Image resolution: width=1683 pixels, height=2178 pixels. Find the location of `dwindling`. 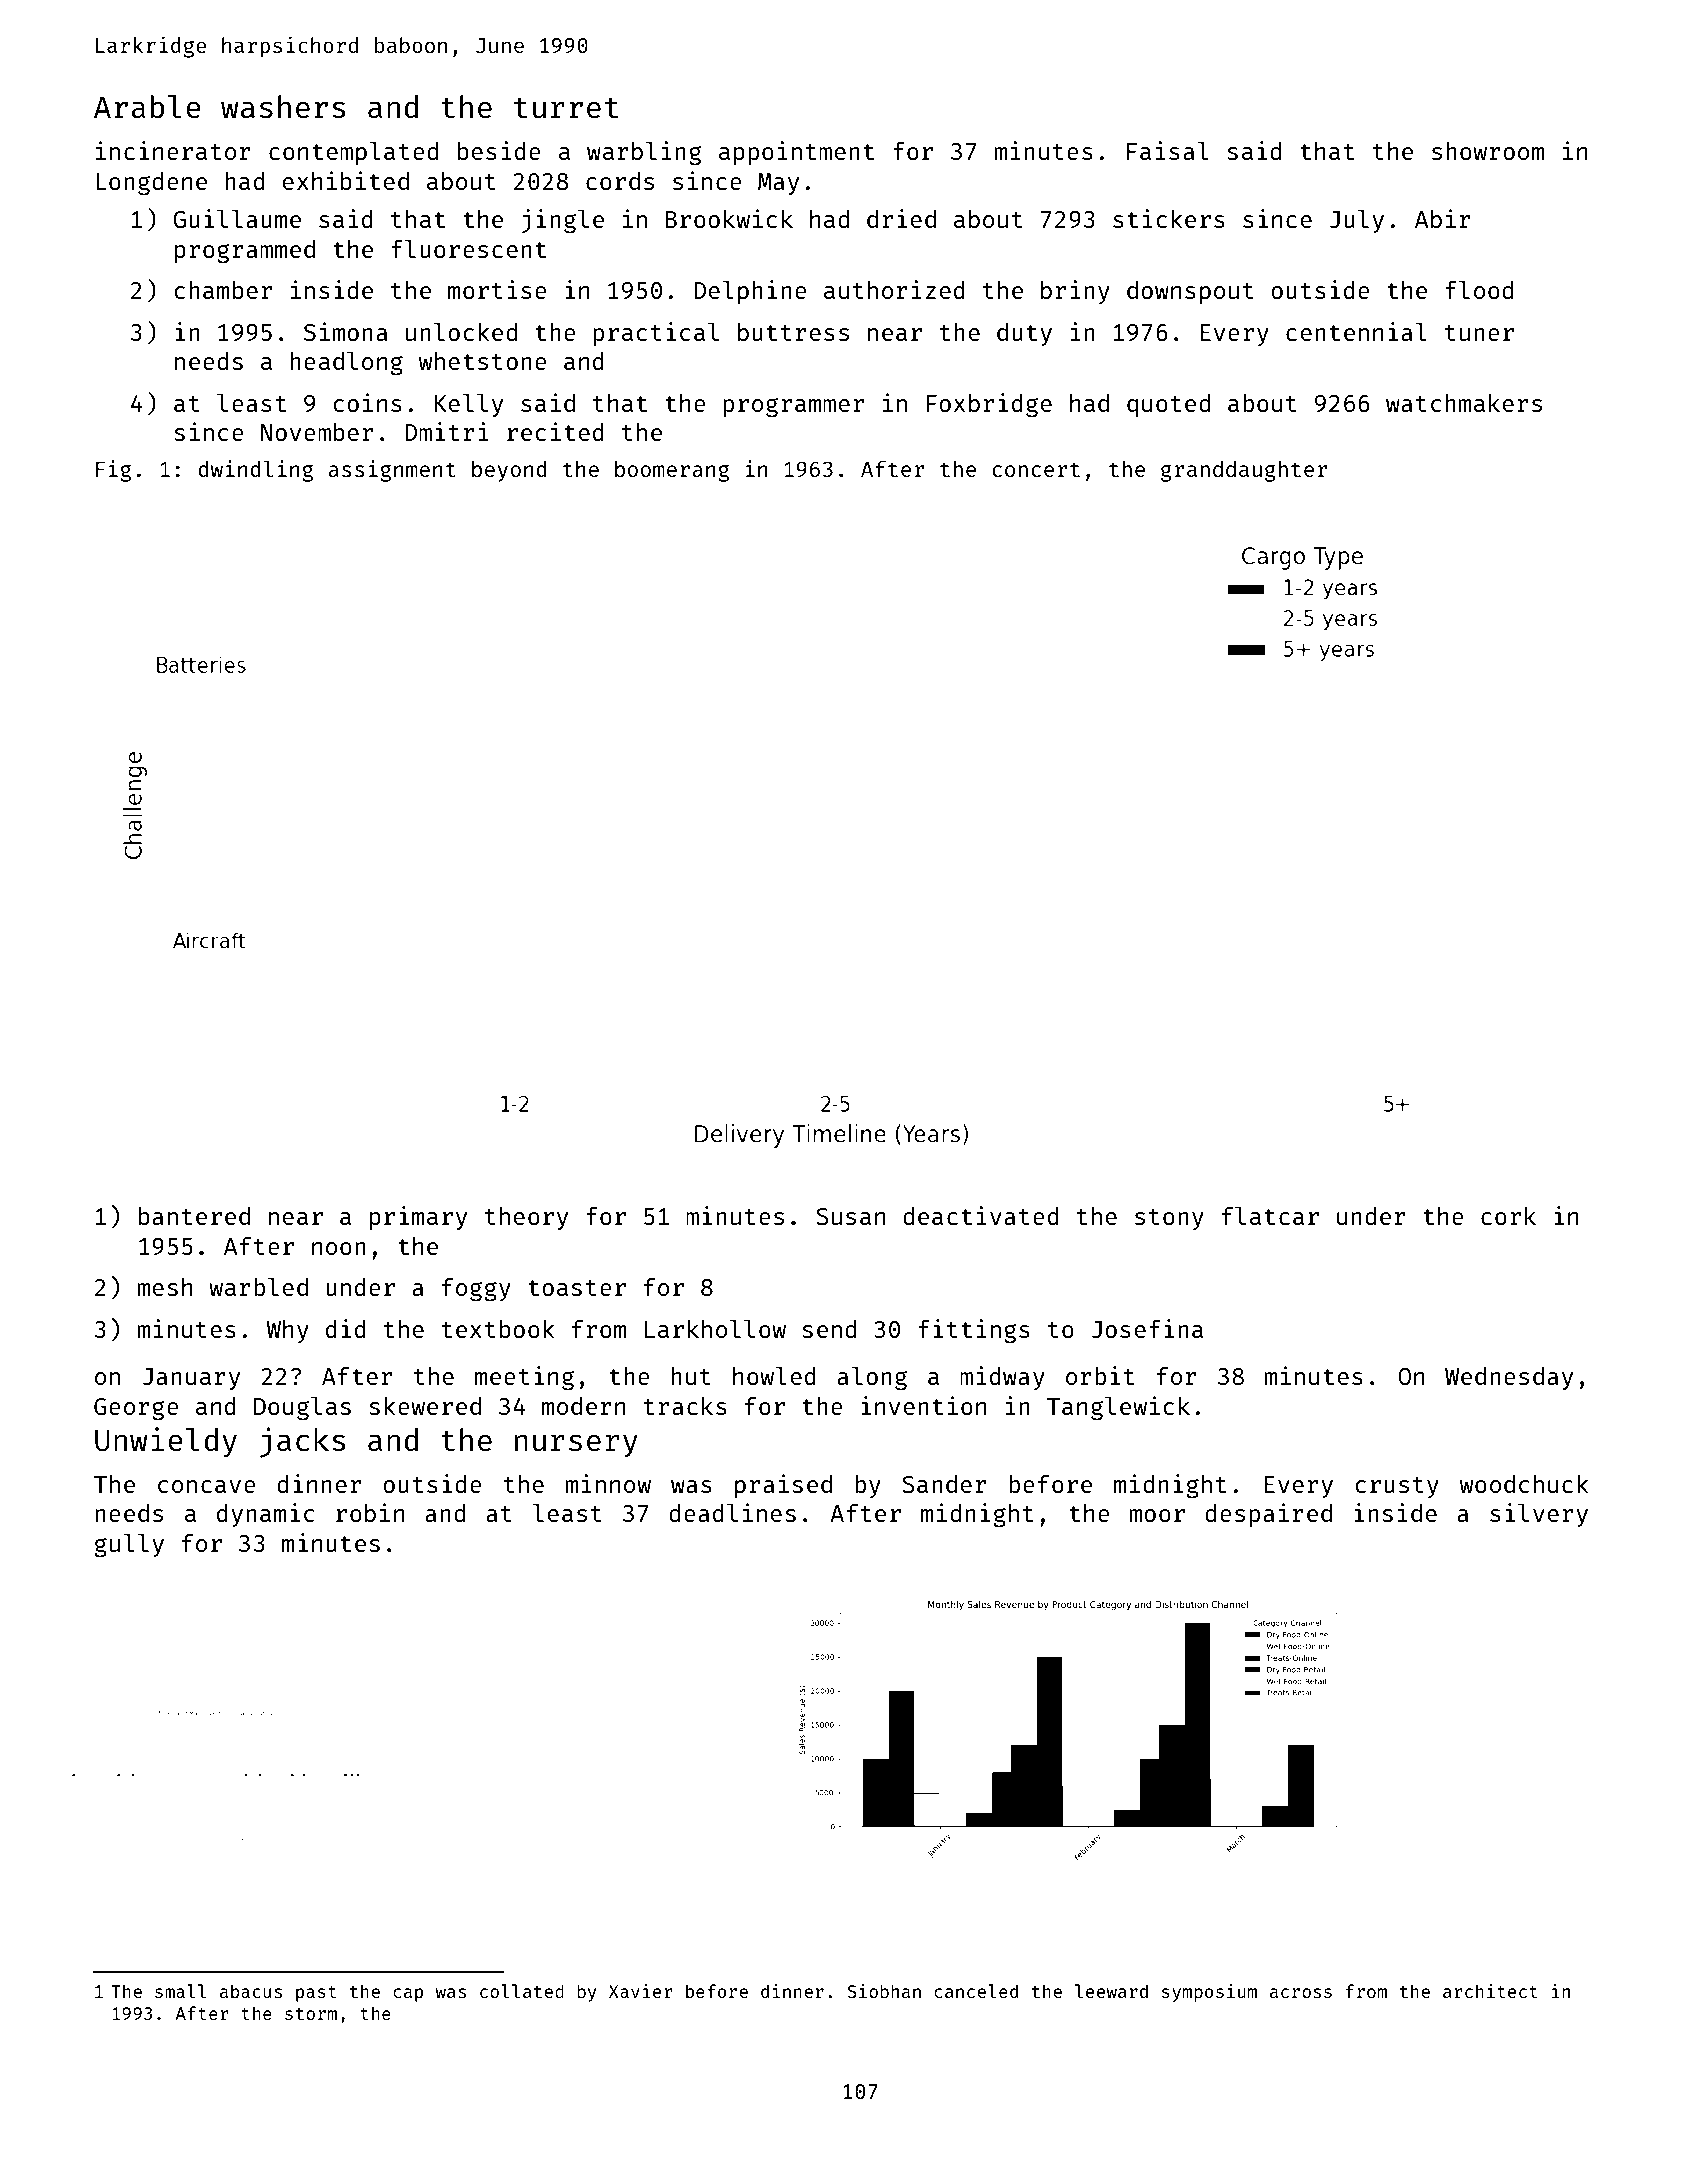

dwindling is located at coordinates (255, 471).
